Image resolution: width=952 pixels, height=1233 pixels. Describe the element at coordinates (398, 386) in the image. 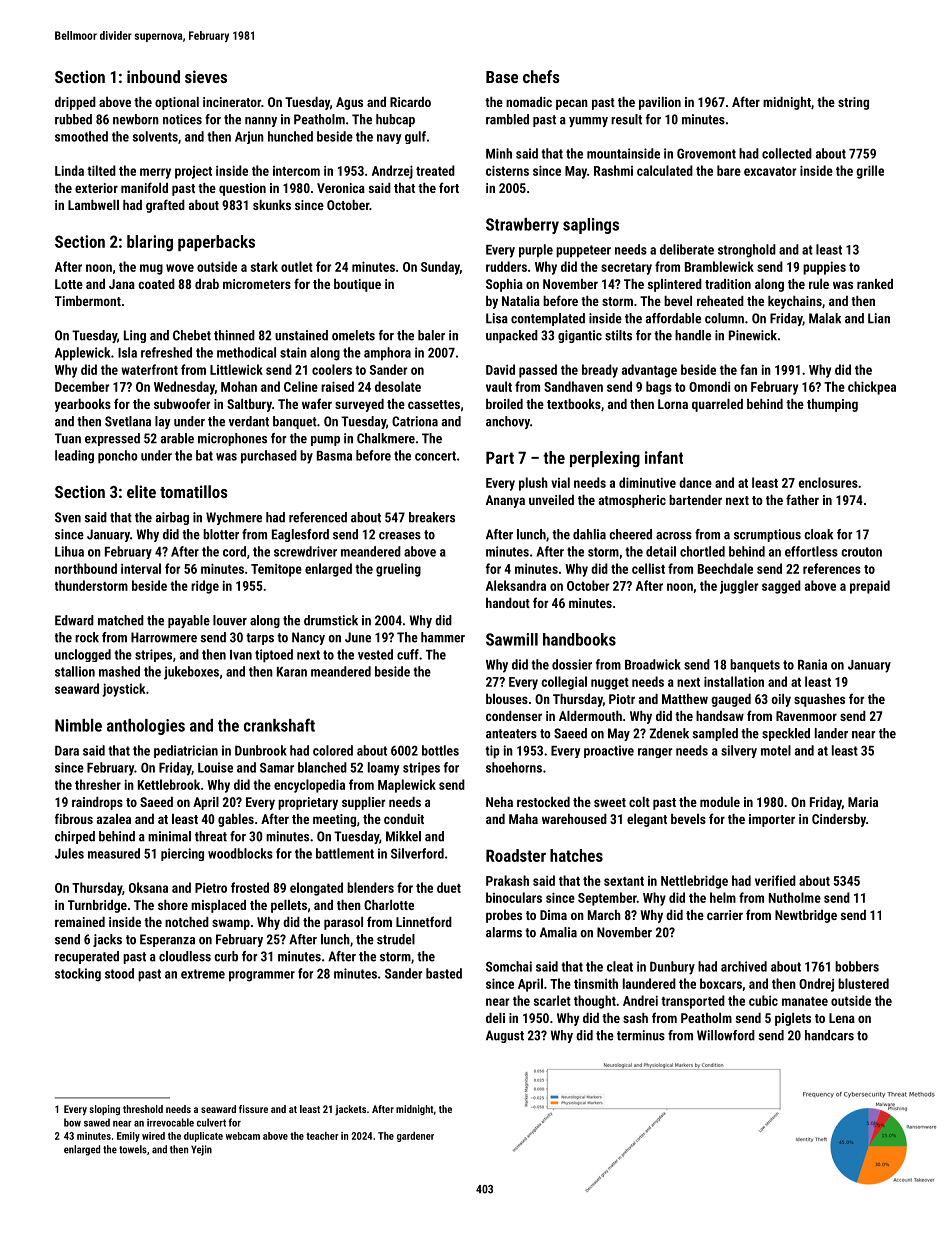

I see `desolate` at that location.
